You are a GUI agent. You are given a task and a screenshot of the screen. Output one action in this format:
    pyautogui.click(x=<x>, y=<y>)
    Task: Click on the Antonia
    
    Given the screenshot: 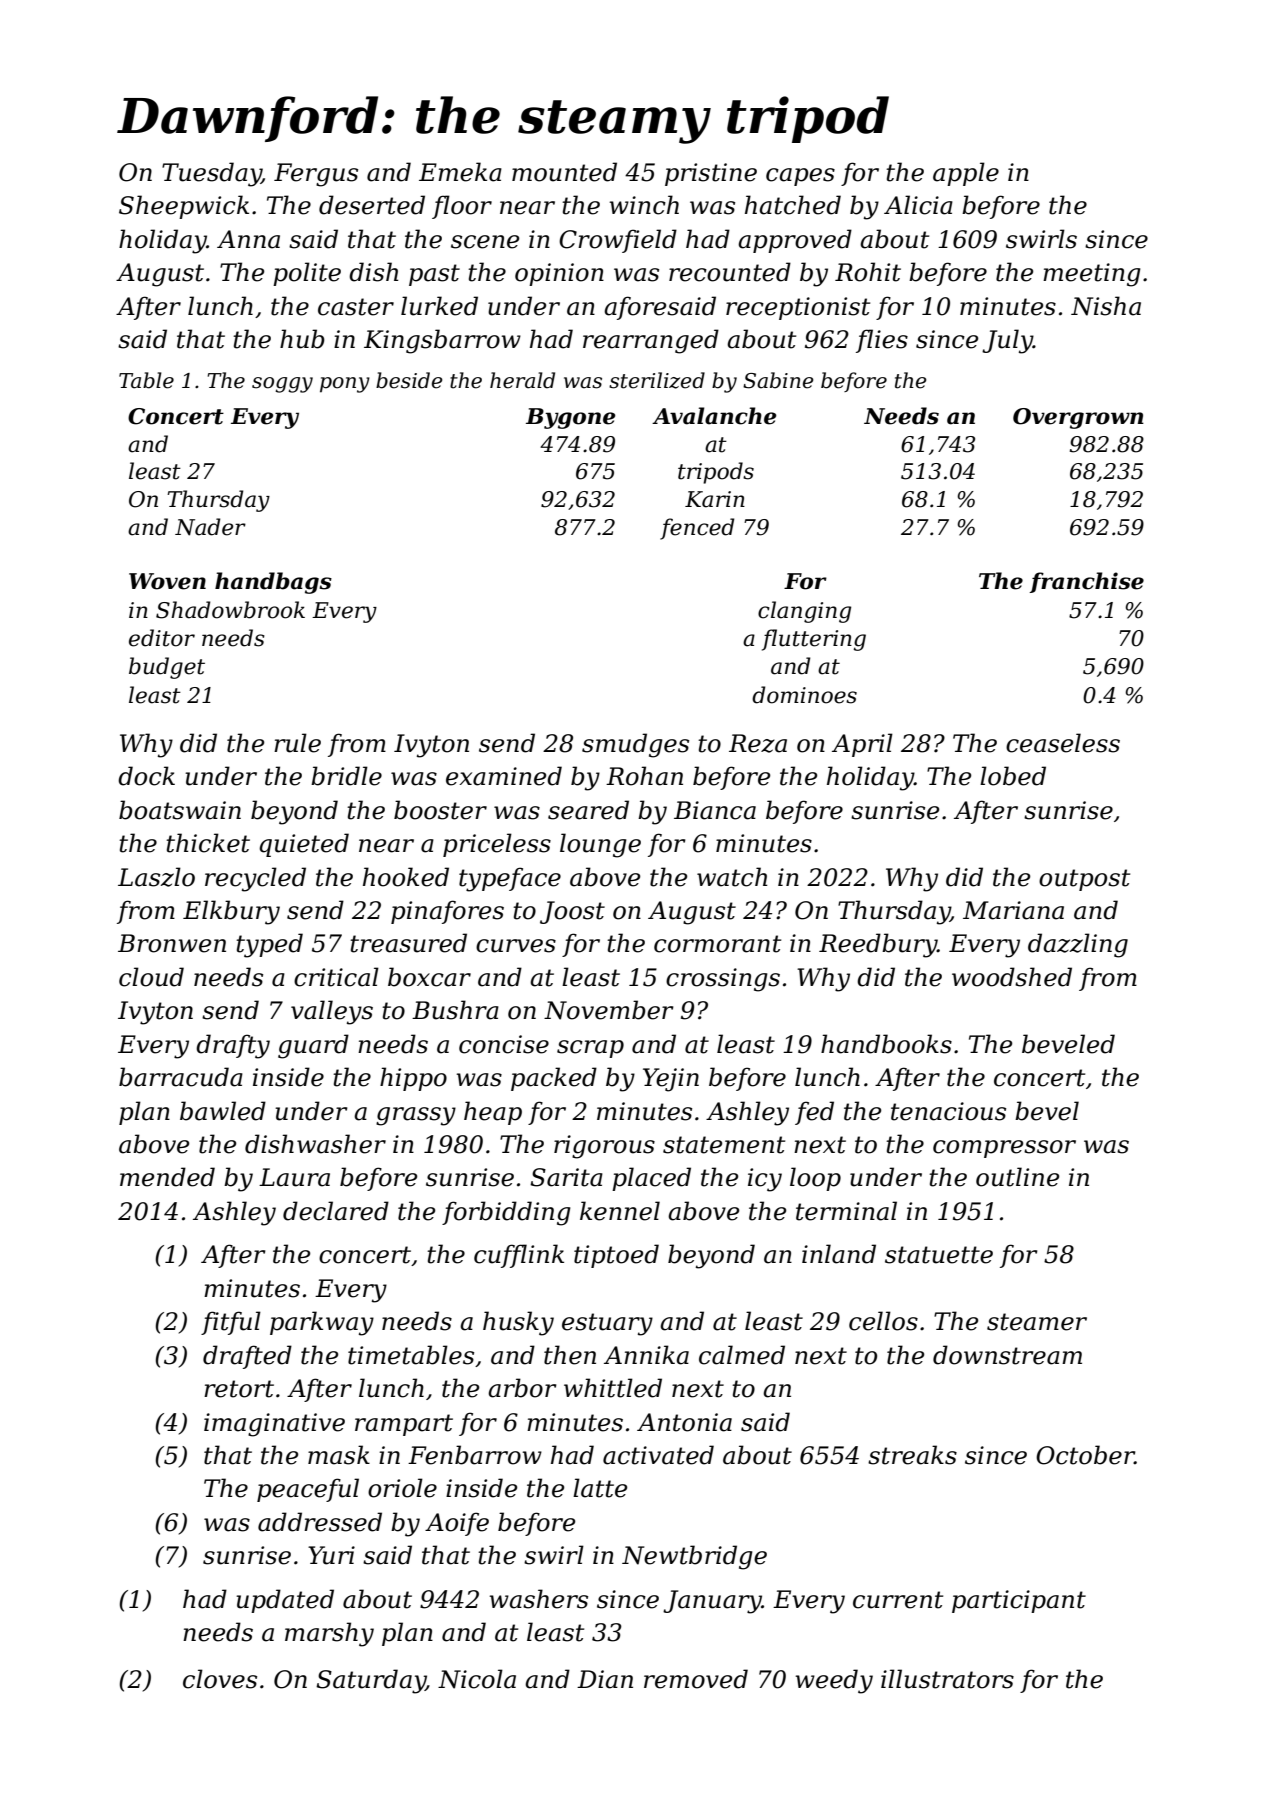 What is the action you would take?
    pyautogui.click(x=684, y=1422)
